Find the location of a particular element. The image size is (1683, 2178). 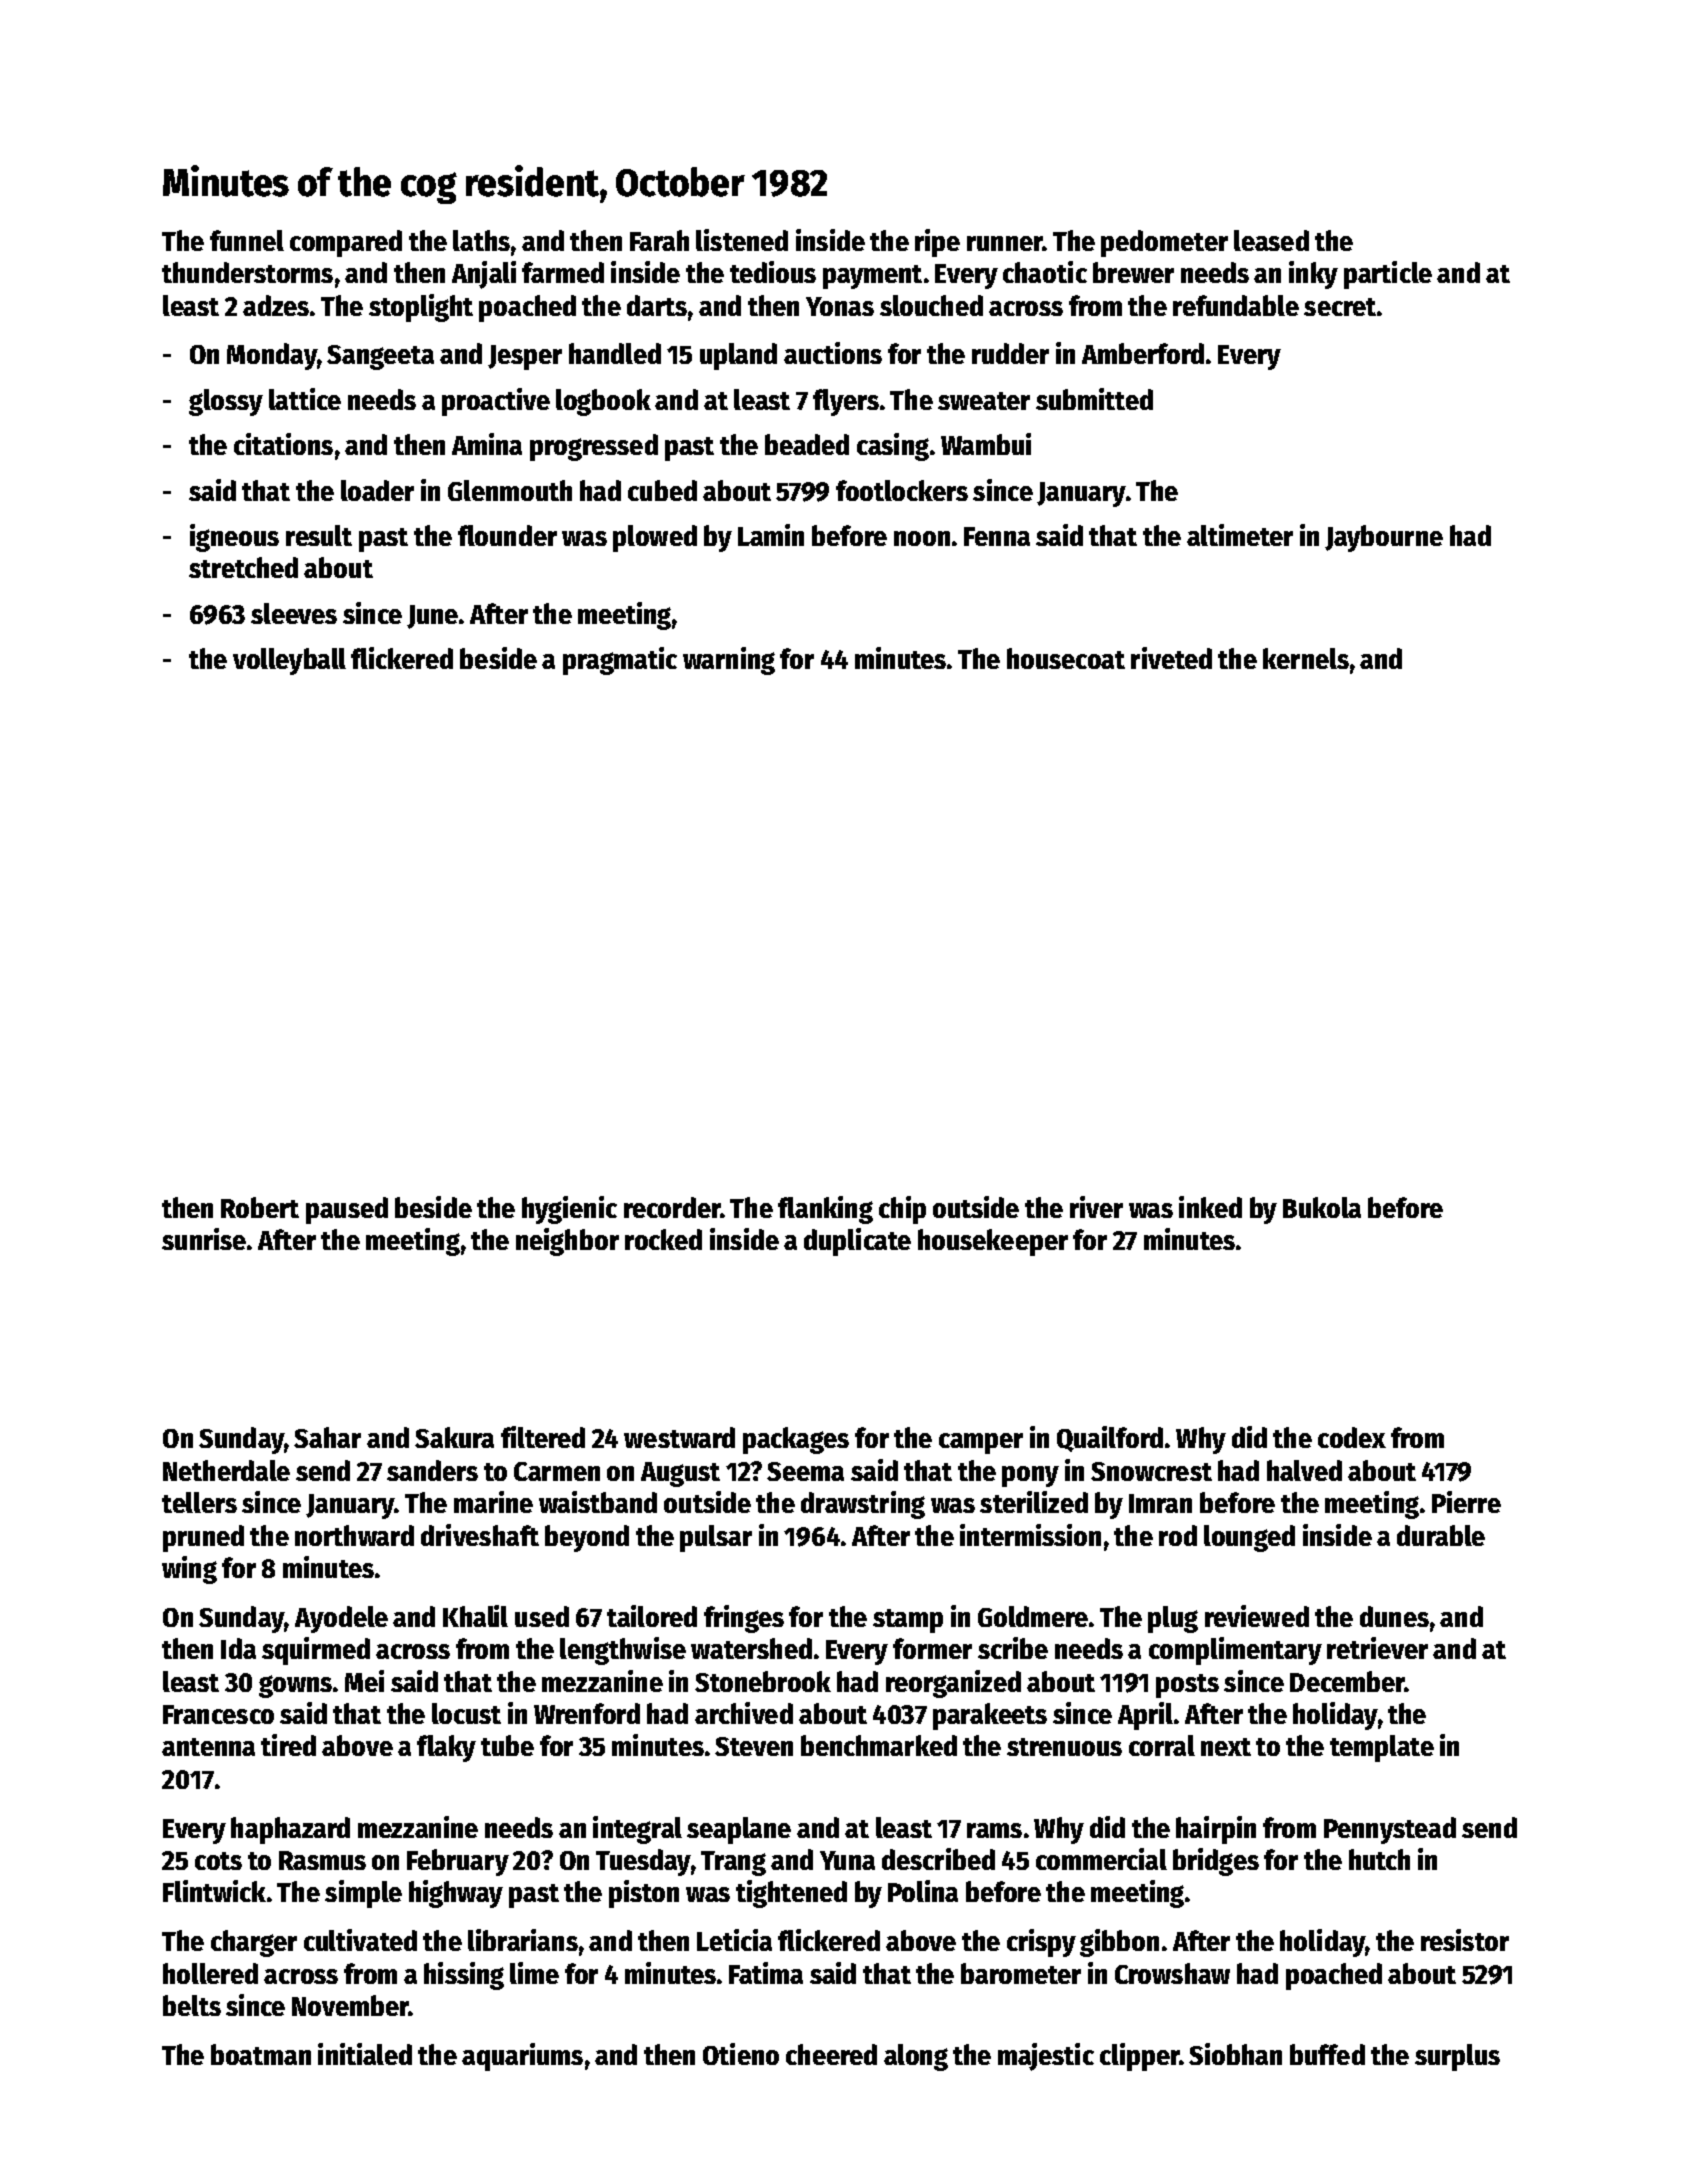

hygienic is located at coordinates (569, 1210).
